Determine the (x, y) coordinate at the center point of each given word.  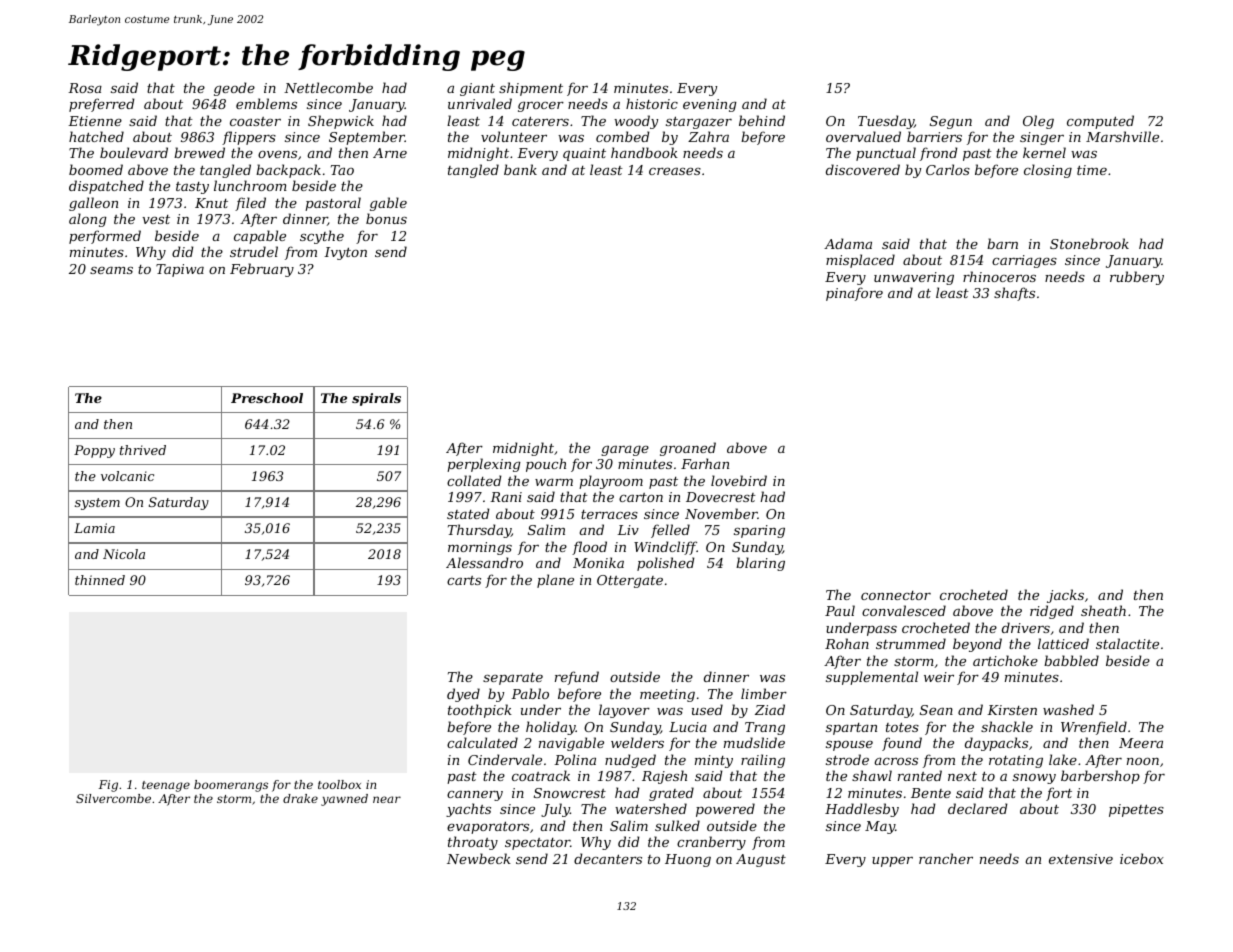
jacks (1065, 596)
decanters (608, 858)
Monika (598, 562)
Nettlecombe (328, 87)
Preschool (267, 398)
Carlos (948, 169)
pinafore (854, 294)
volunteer (514, 136)
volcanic (127, 476)
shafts (1014, 294)
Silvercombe (113, 798)
